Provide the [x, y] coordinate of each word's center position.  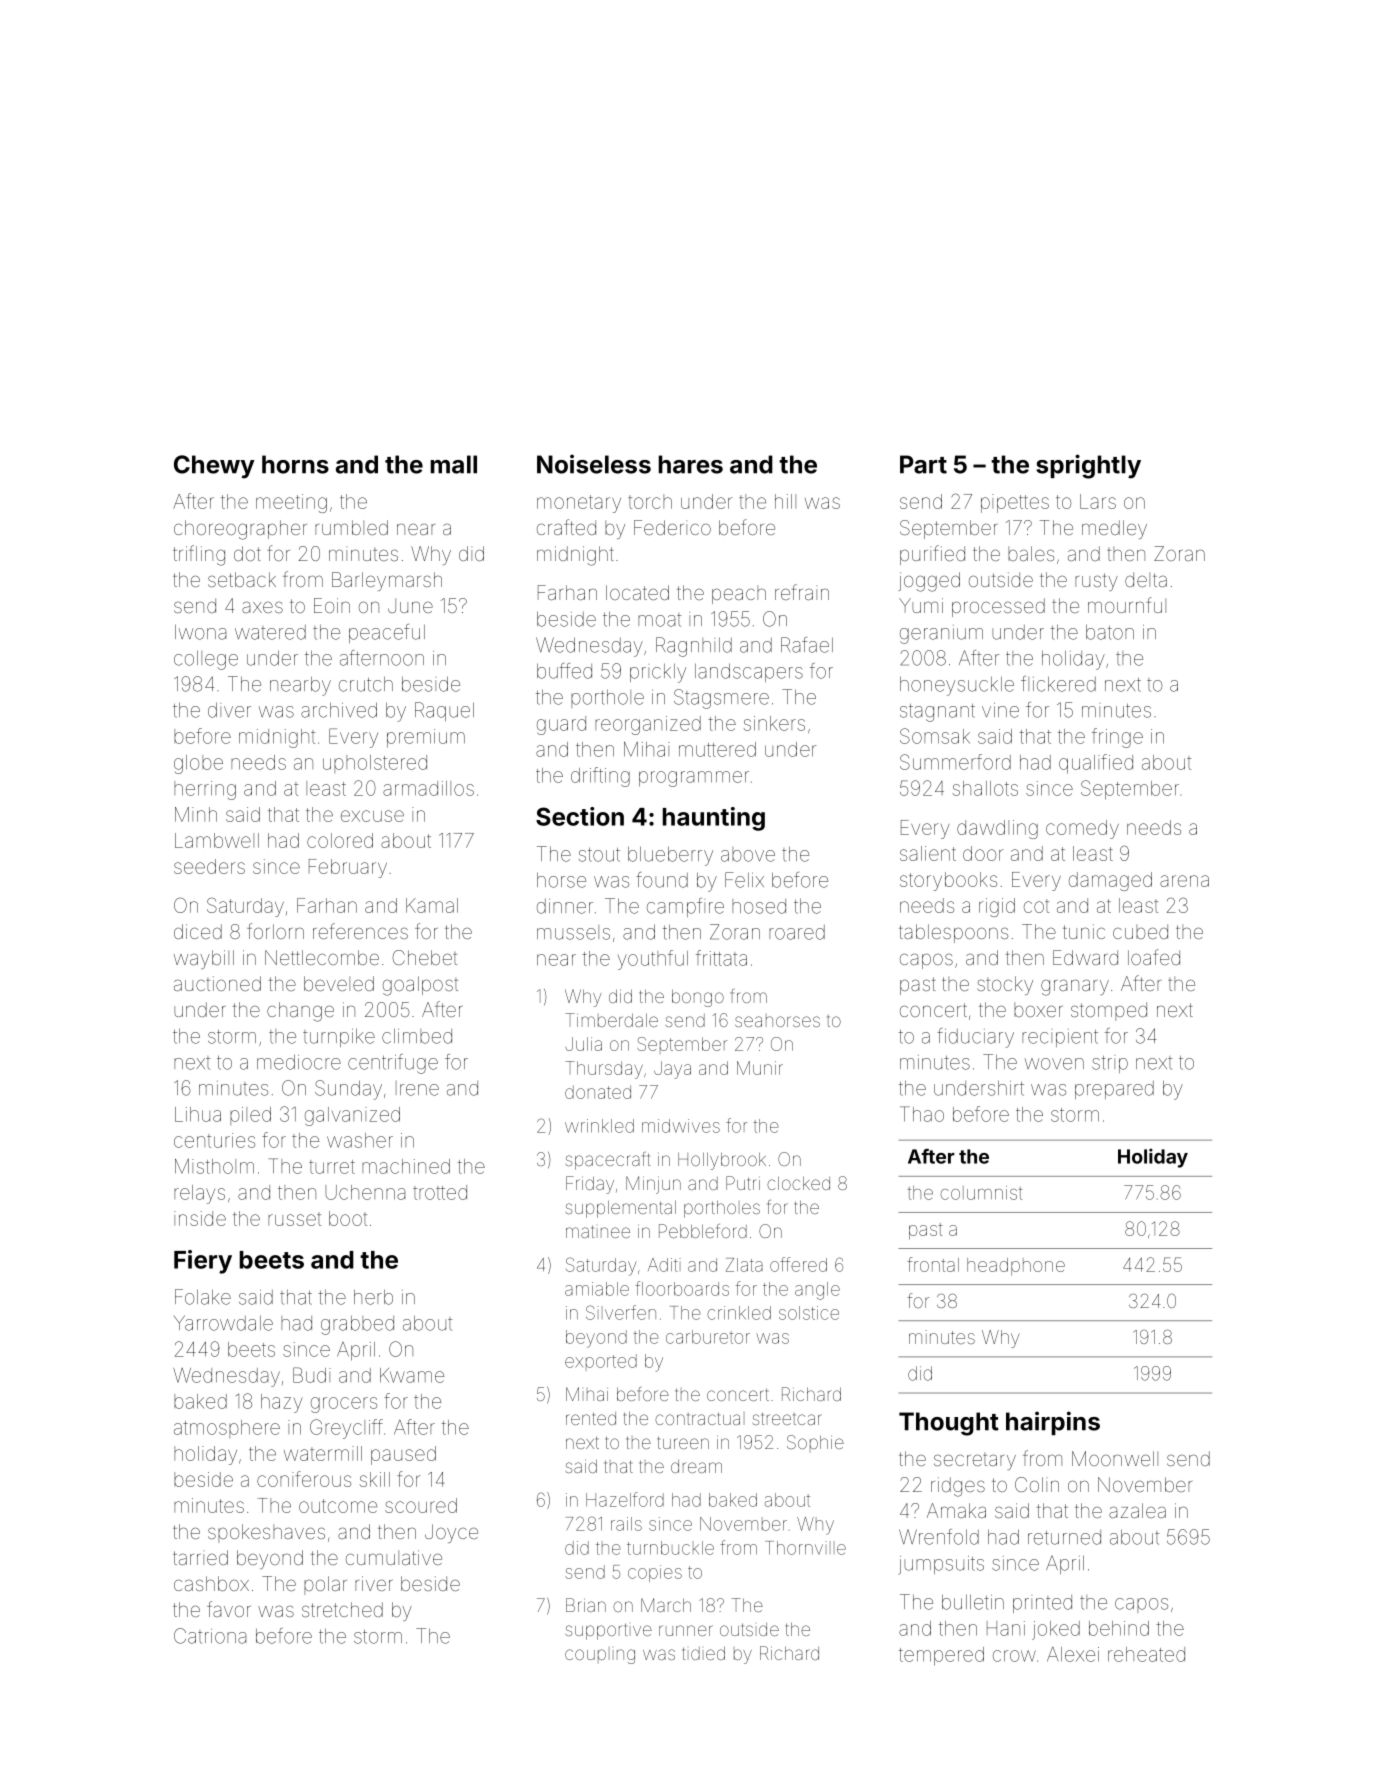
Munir [760, 1068]
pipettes [1015, 503]
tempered [941, 1656]
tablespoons [953, 933]
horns [295, 464]
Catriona [210, 1636]
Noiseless [594, 464]
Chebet [424, 957]
